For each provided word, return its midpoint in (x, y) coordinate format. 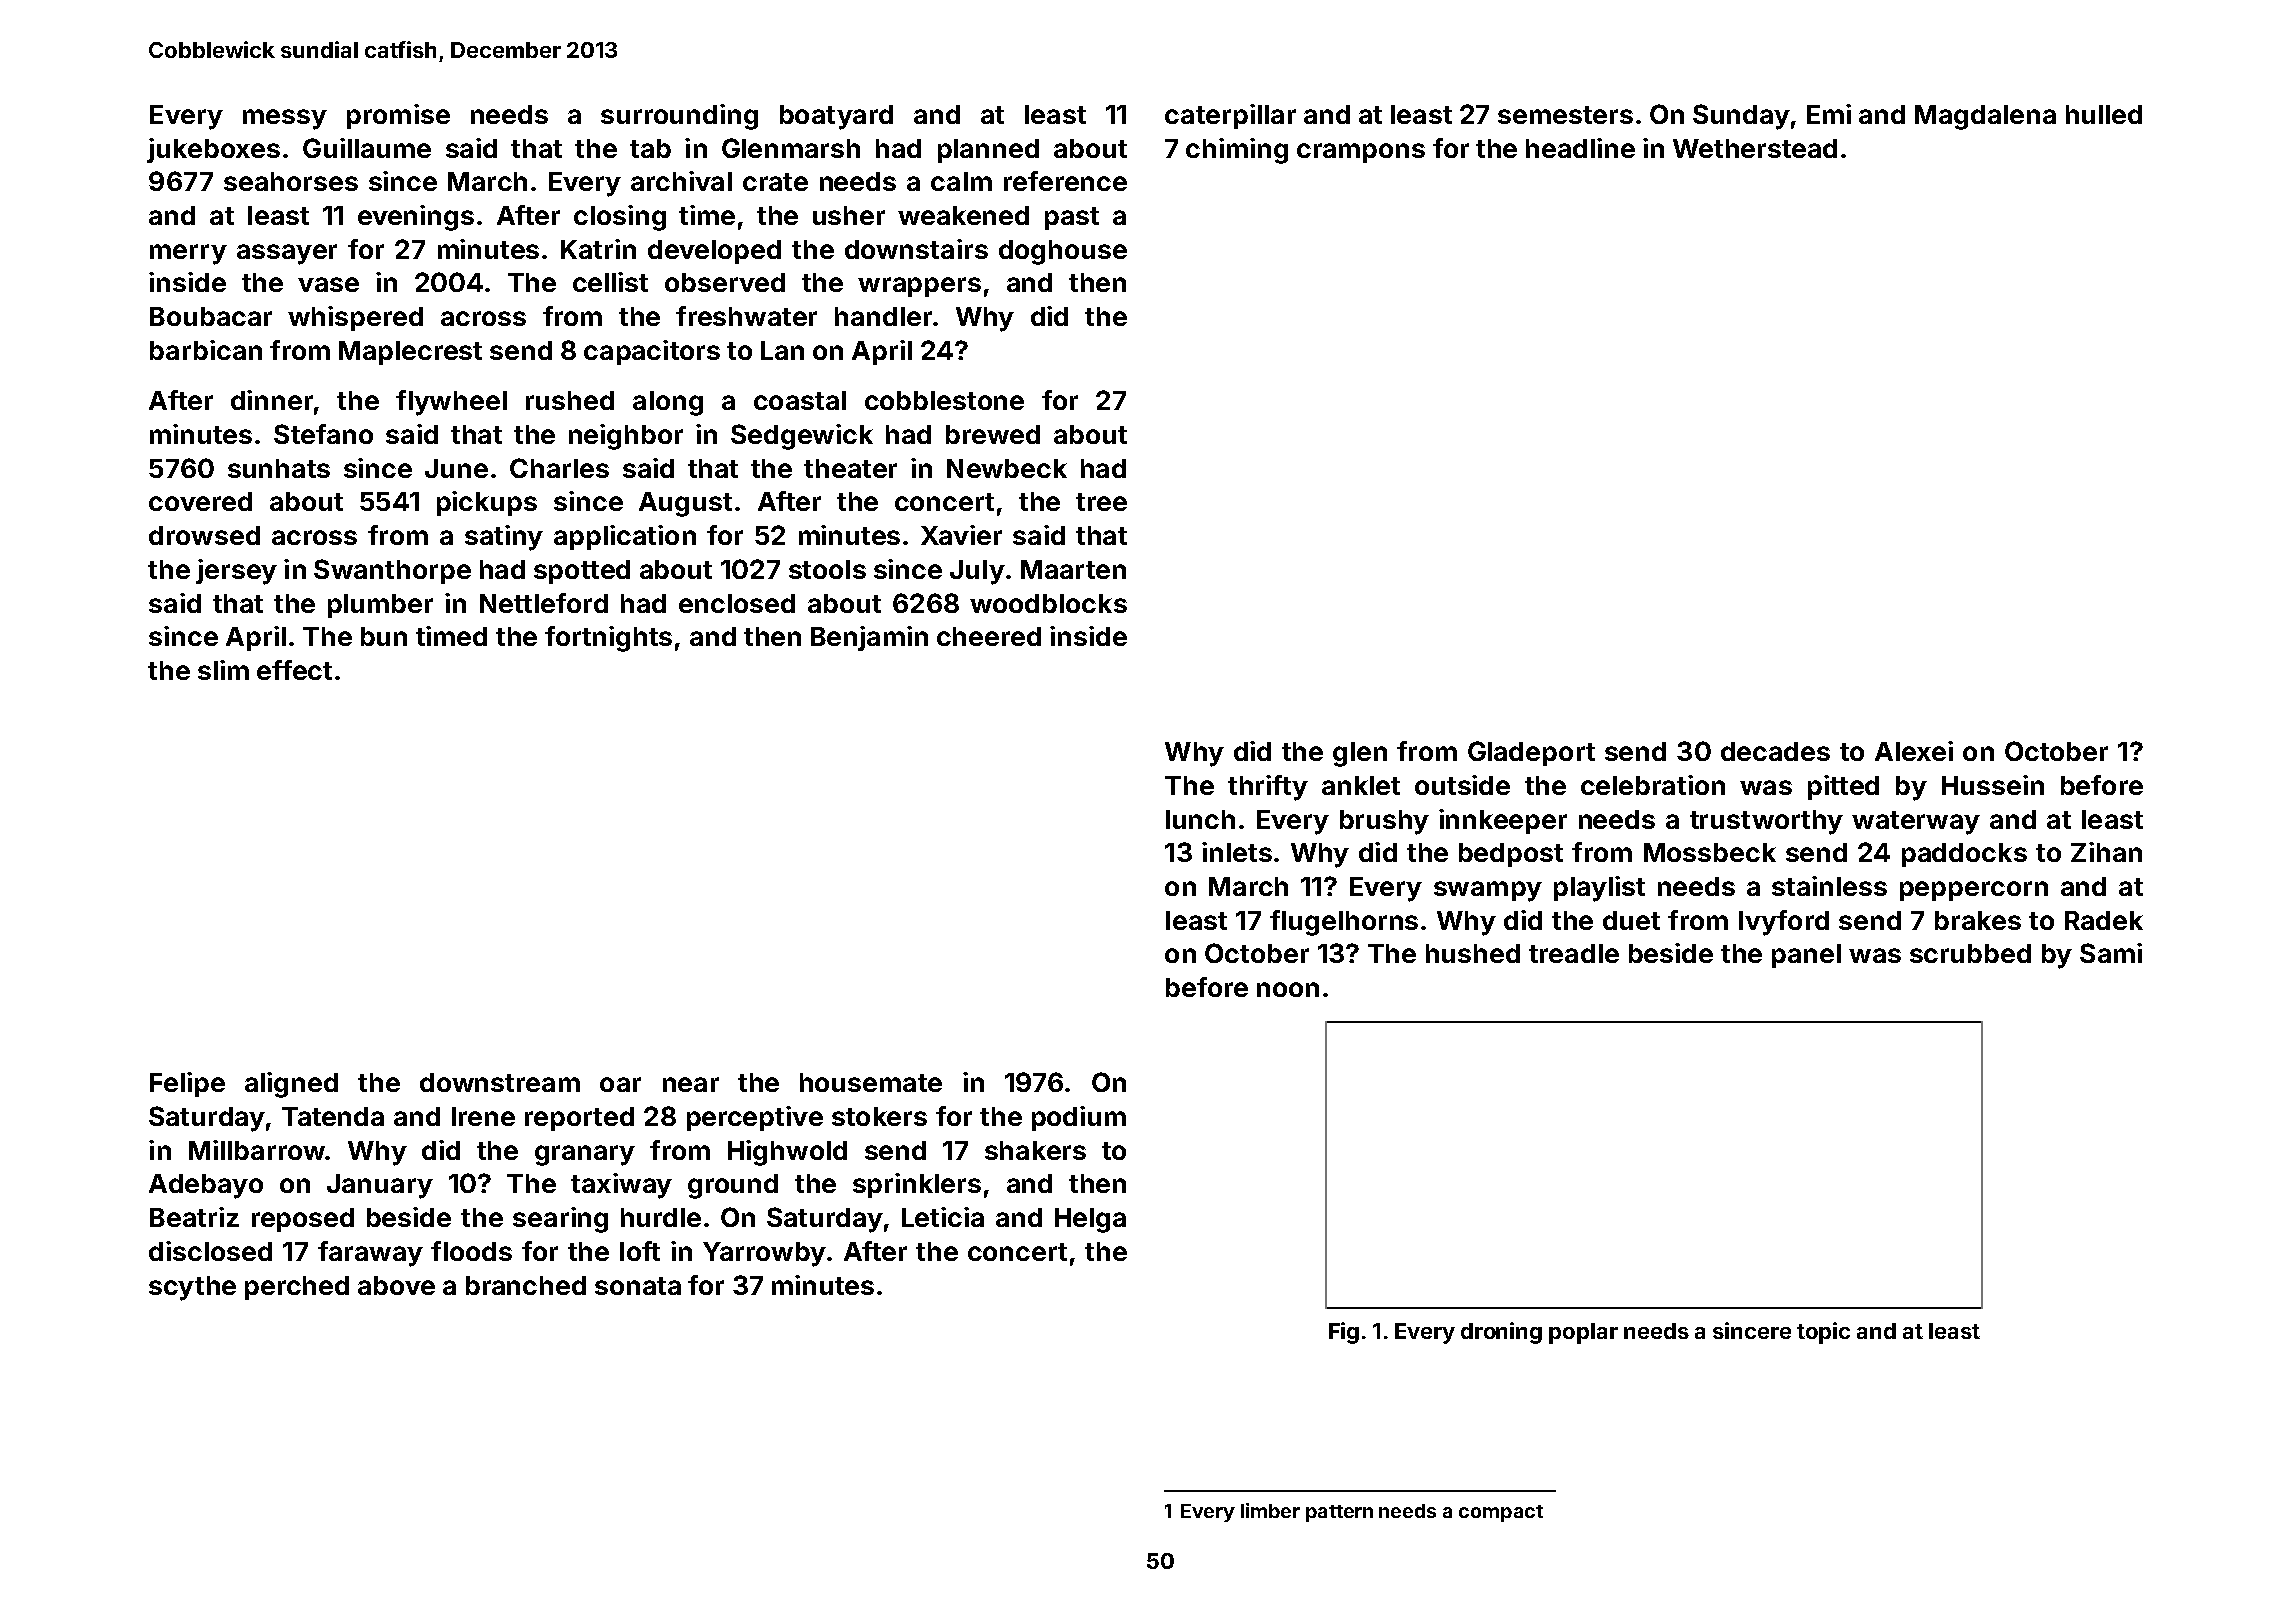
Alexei (1914, 751)
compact (1501, 1513)
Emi (1829, 114)
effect (294, 670)
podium (1079, 1118)
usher (849, 215)
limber (1270, 1510)
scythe (192, 1288)
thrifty (1268, 788)
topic (1823, 1333)
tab (650, 148)
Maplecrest (410, 353)
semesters (1565, 115)
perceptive (755, 1118)
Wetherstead (1755, 148)
